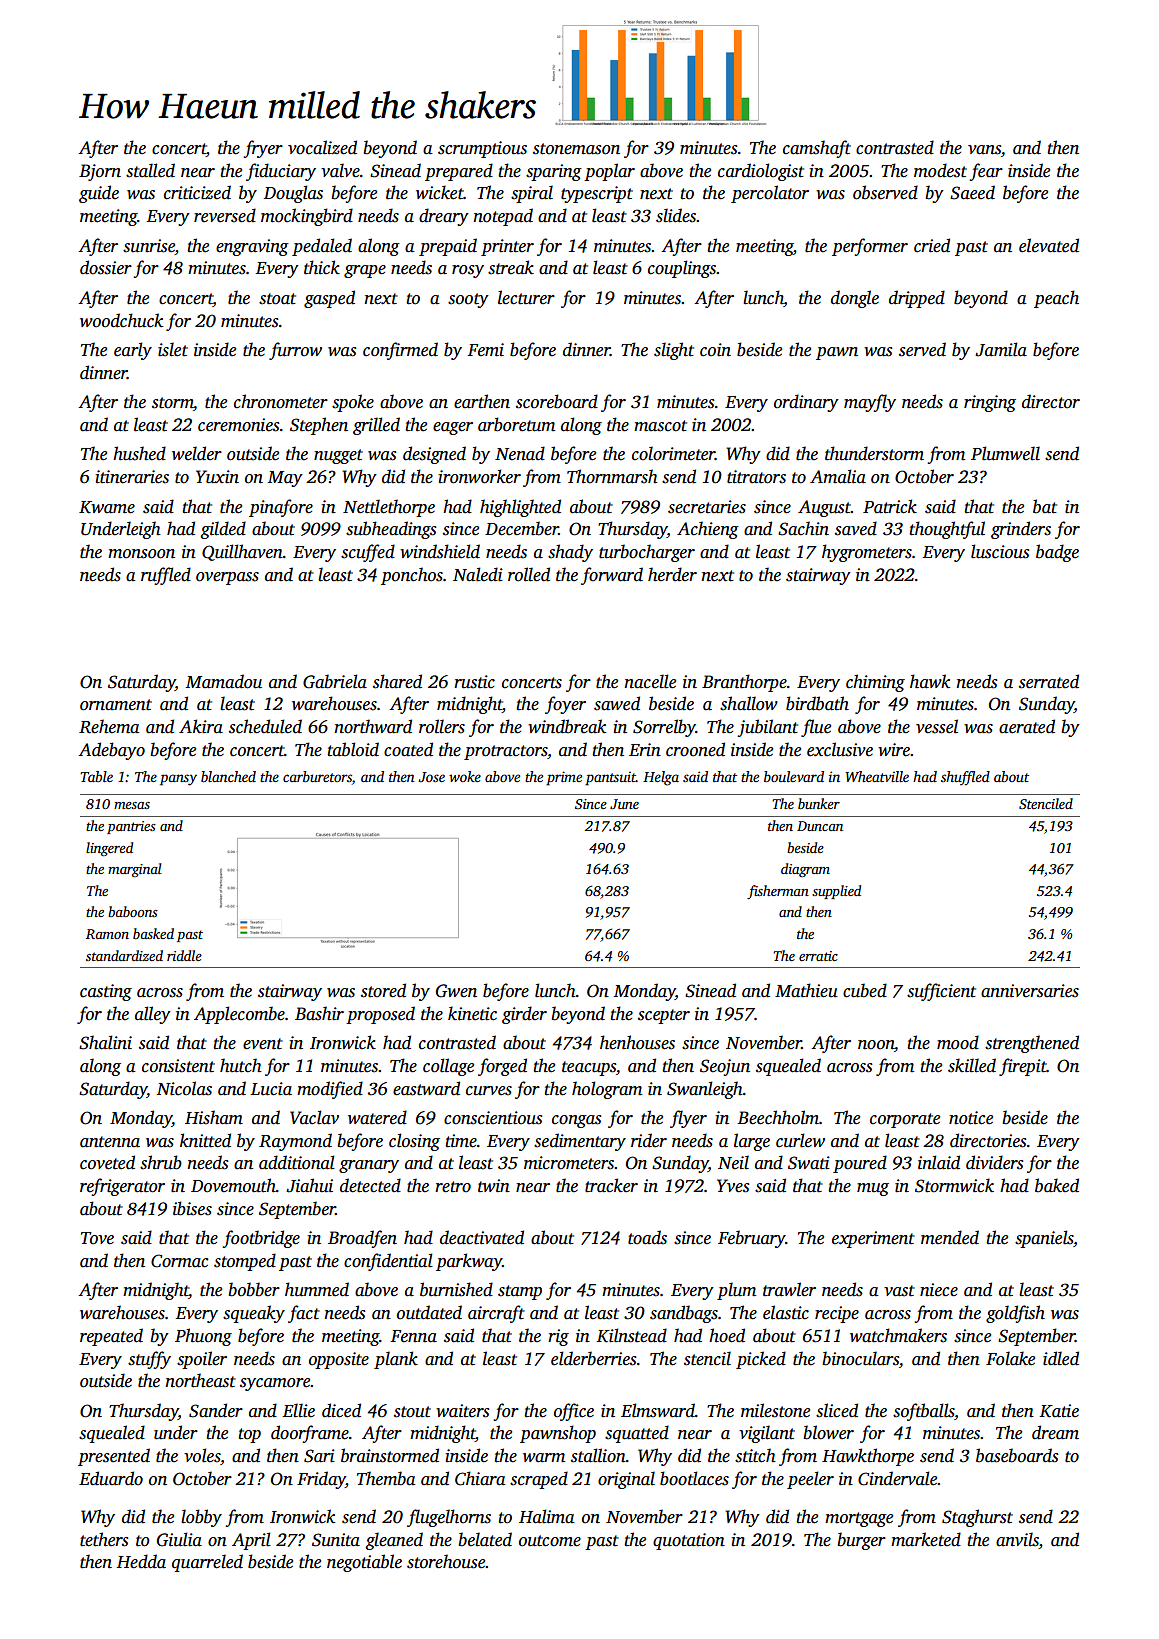 This screenshot has width=1159, height=1639. Describe the element at coordinates (994, 1162) in the screenshot. I see `dividers` at that location.
